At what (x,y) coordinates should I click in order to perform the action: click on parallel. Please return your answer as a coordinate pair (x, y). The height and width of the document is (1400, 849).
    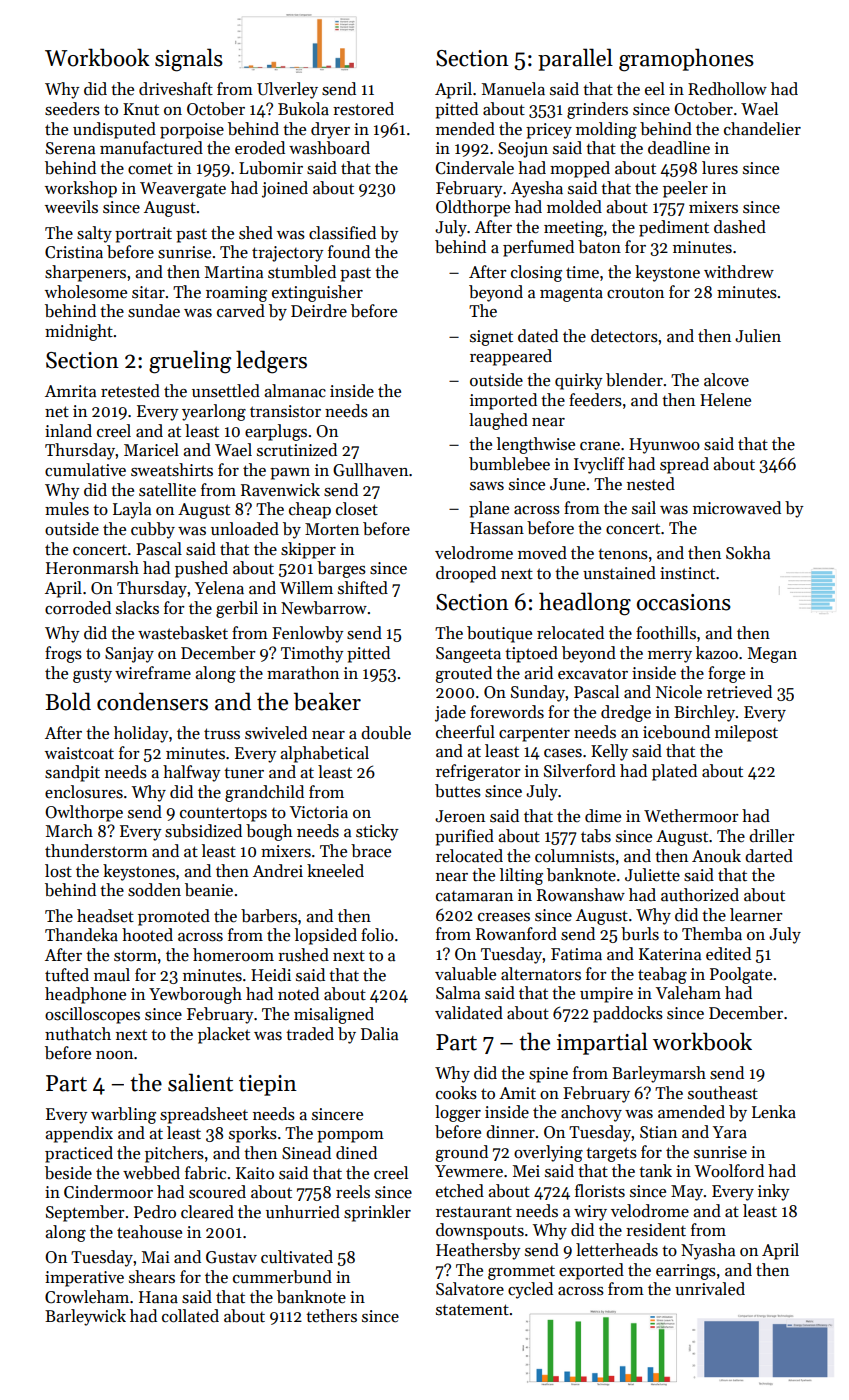
    Looking at the image, I should click on (575, 59).
